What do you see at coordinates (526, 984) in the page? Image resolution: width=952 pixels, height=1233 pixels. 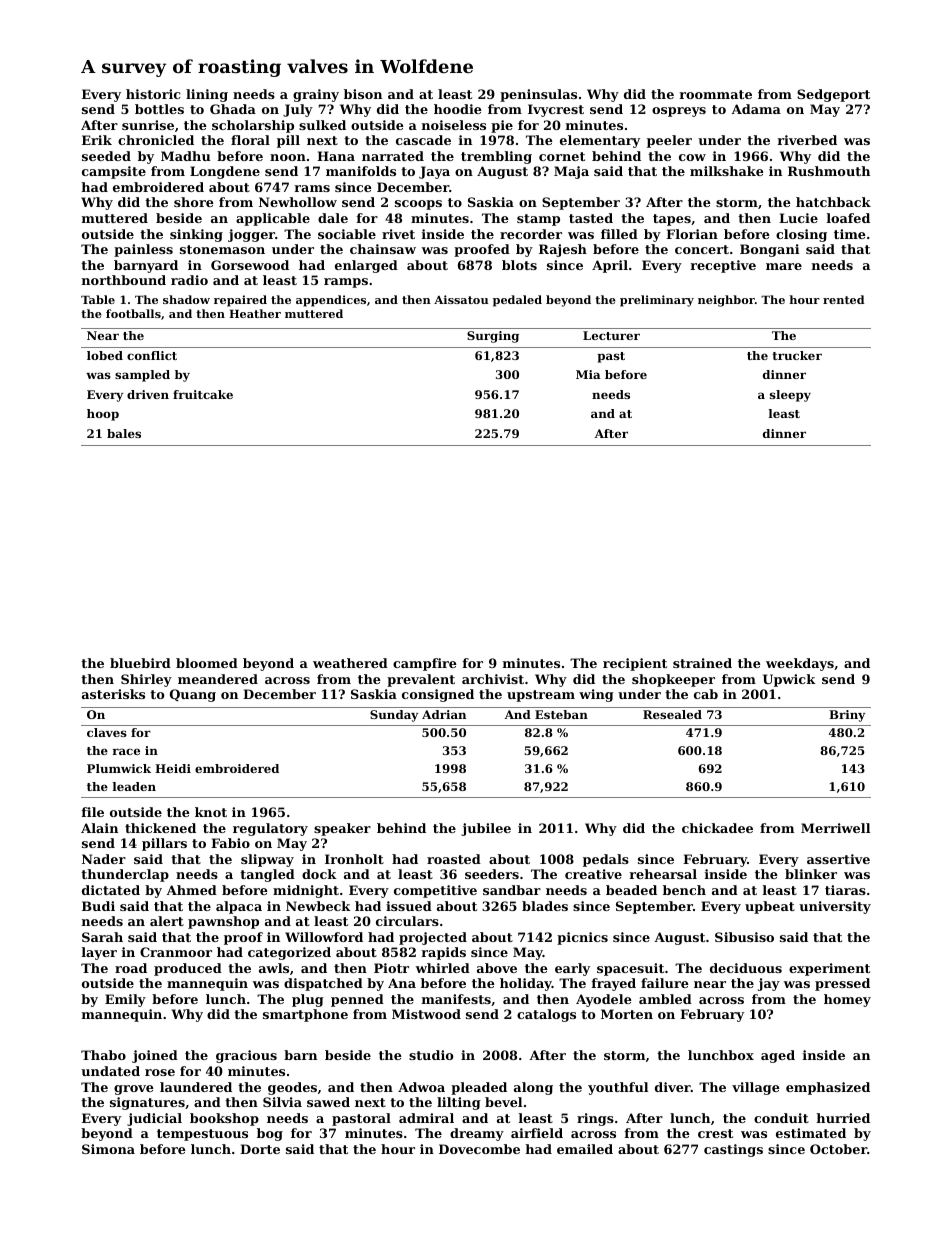 I see `holiday` at bounding box center [526, 984].
